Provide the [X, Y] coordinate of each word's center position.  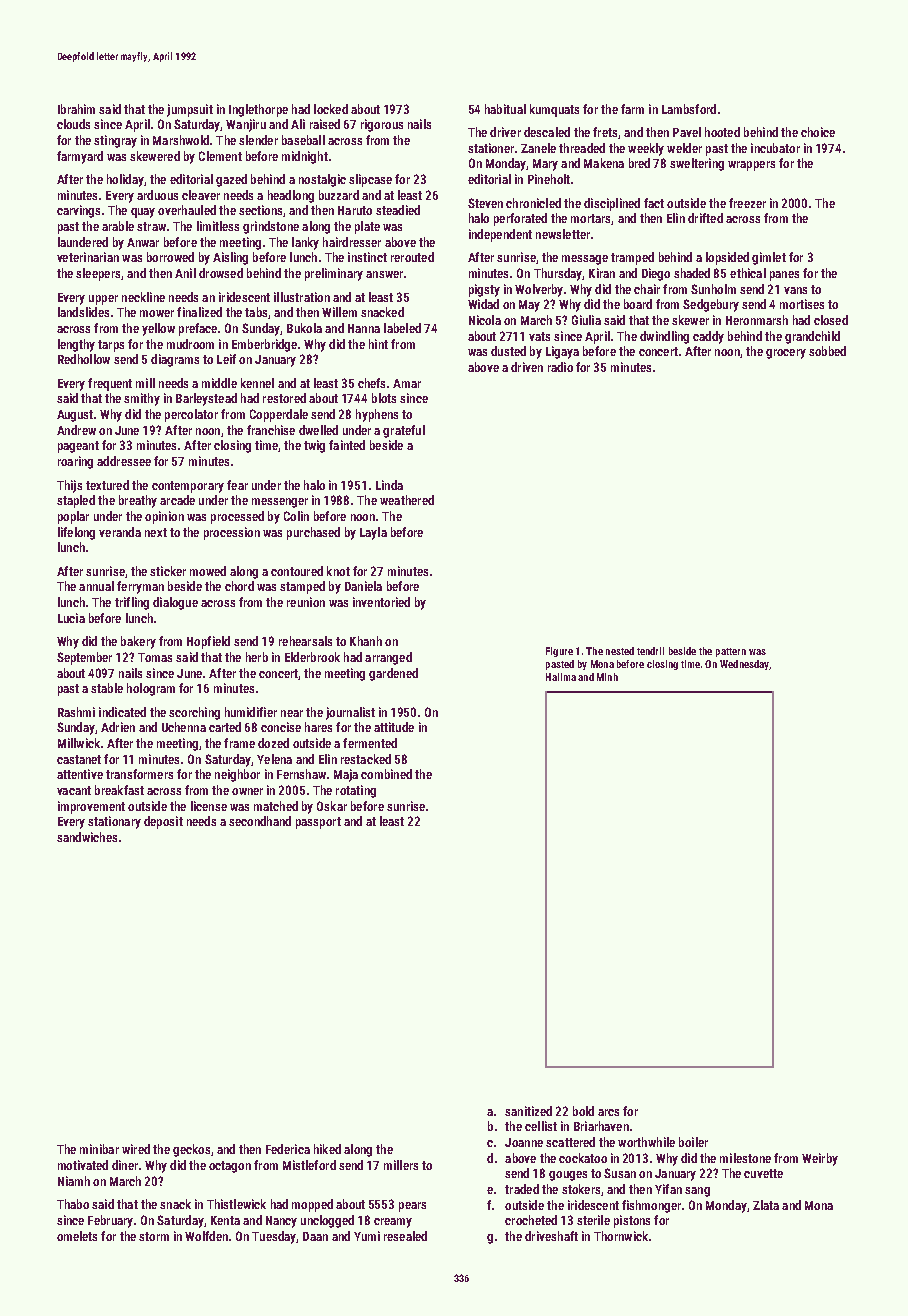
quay [143, 213]
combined [386, 774]
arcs [608, 1112]
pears [412, 1207]
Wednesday [744, 665]
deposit [163, 822]
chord [239, 586]
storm [154, 1236]
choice [818, 132]
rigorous [382, 125]
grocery [786, 354]
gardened [393, 674]
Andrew [76, 430]
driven [527, 367]
